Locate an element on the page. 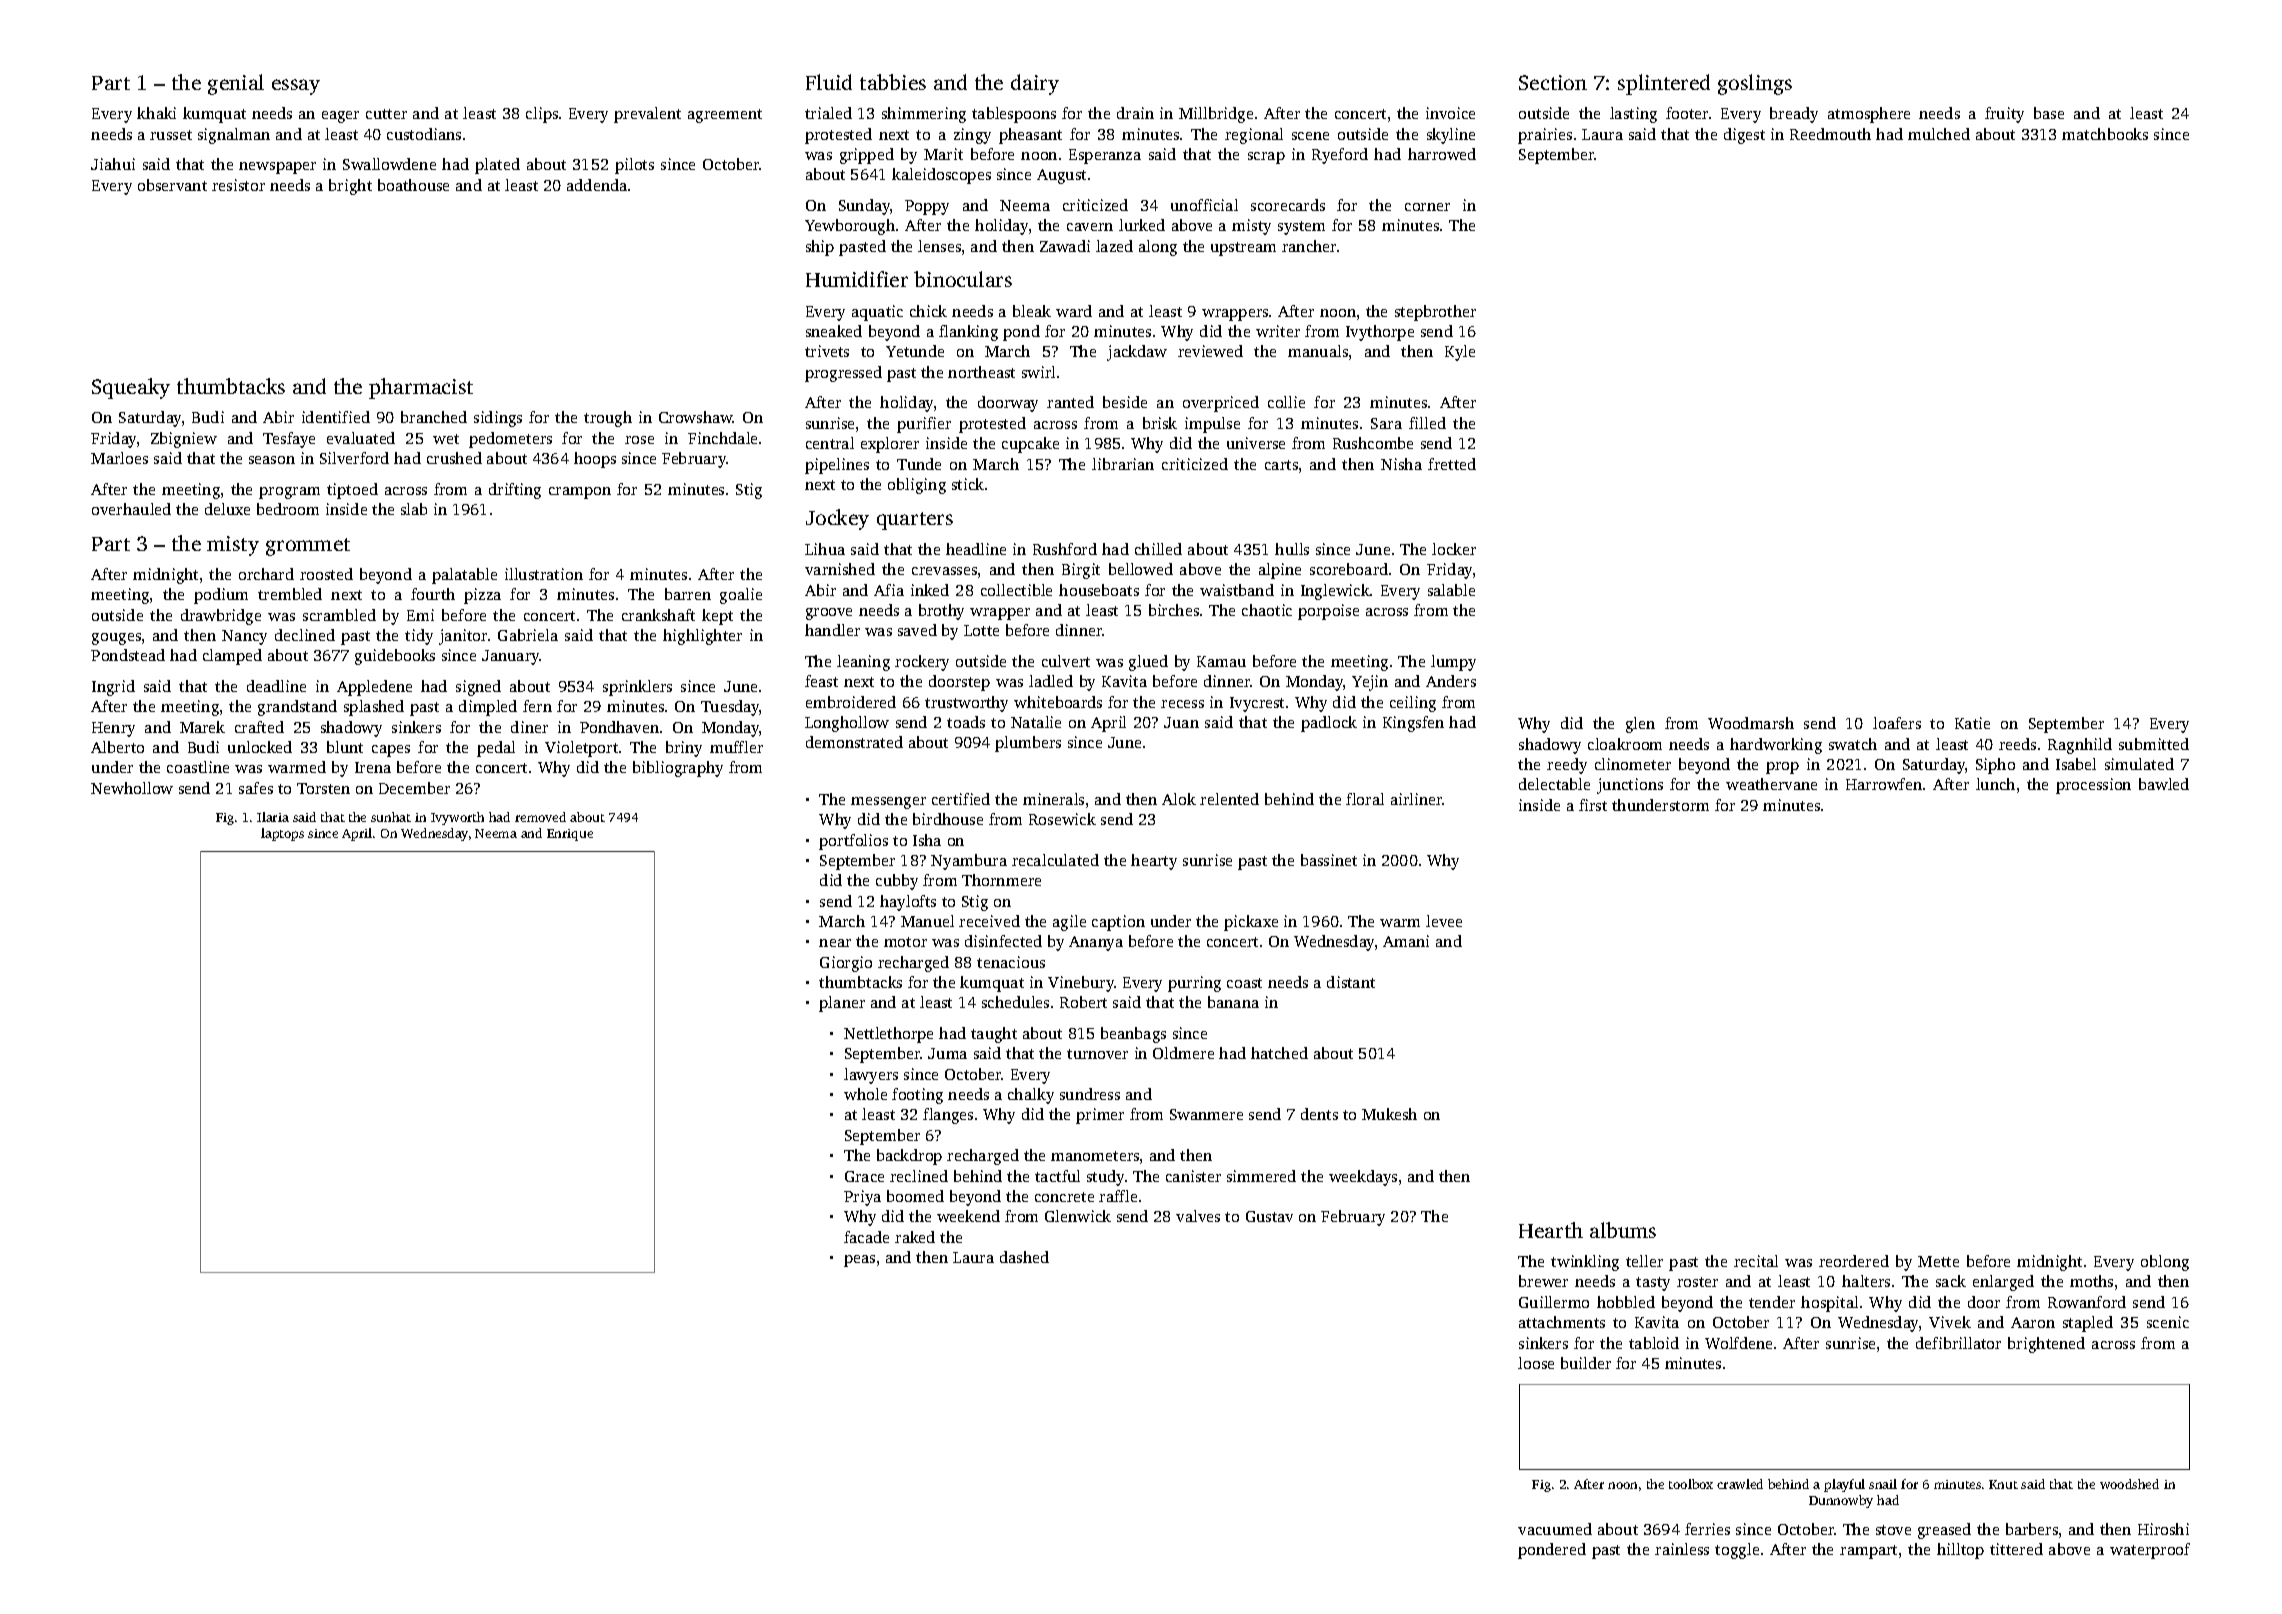 This page has width=2282, height=1614. fretted is located at coordinates (1452, 464).
